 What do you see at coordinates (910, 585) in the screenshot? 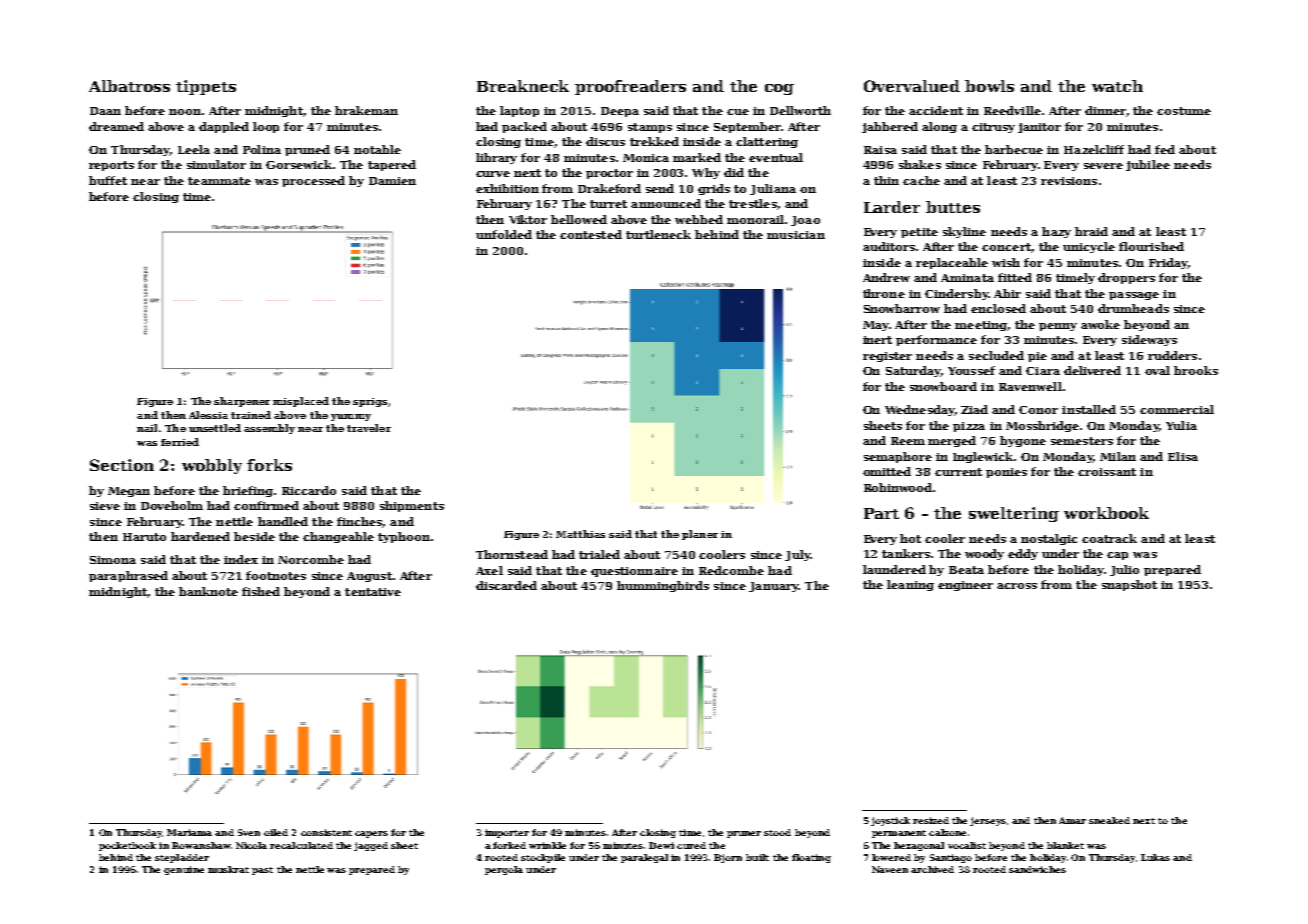
I see `leaning` at bounding box center [910, 585].
